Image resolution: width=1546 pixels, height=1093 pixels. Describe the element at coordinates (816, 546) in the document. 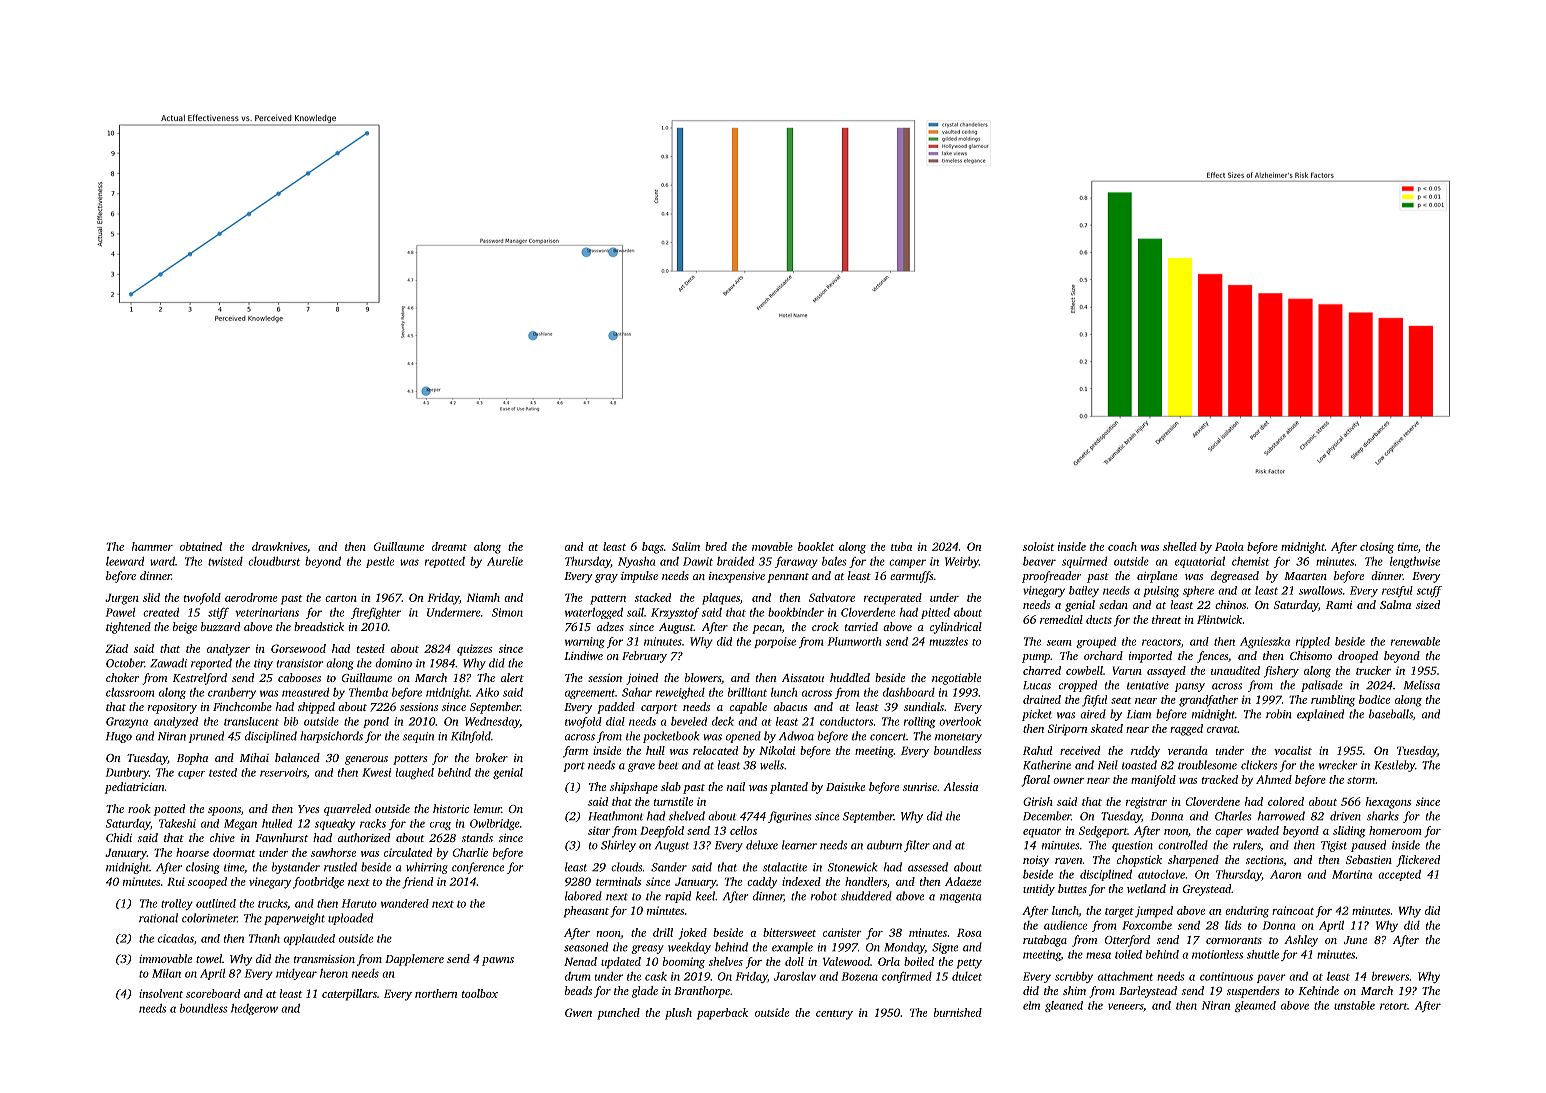

I see `booklet` at that location.
